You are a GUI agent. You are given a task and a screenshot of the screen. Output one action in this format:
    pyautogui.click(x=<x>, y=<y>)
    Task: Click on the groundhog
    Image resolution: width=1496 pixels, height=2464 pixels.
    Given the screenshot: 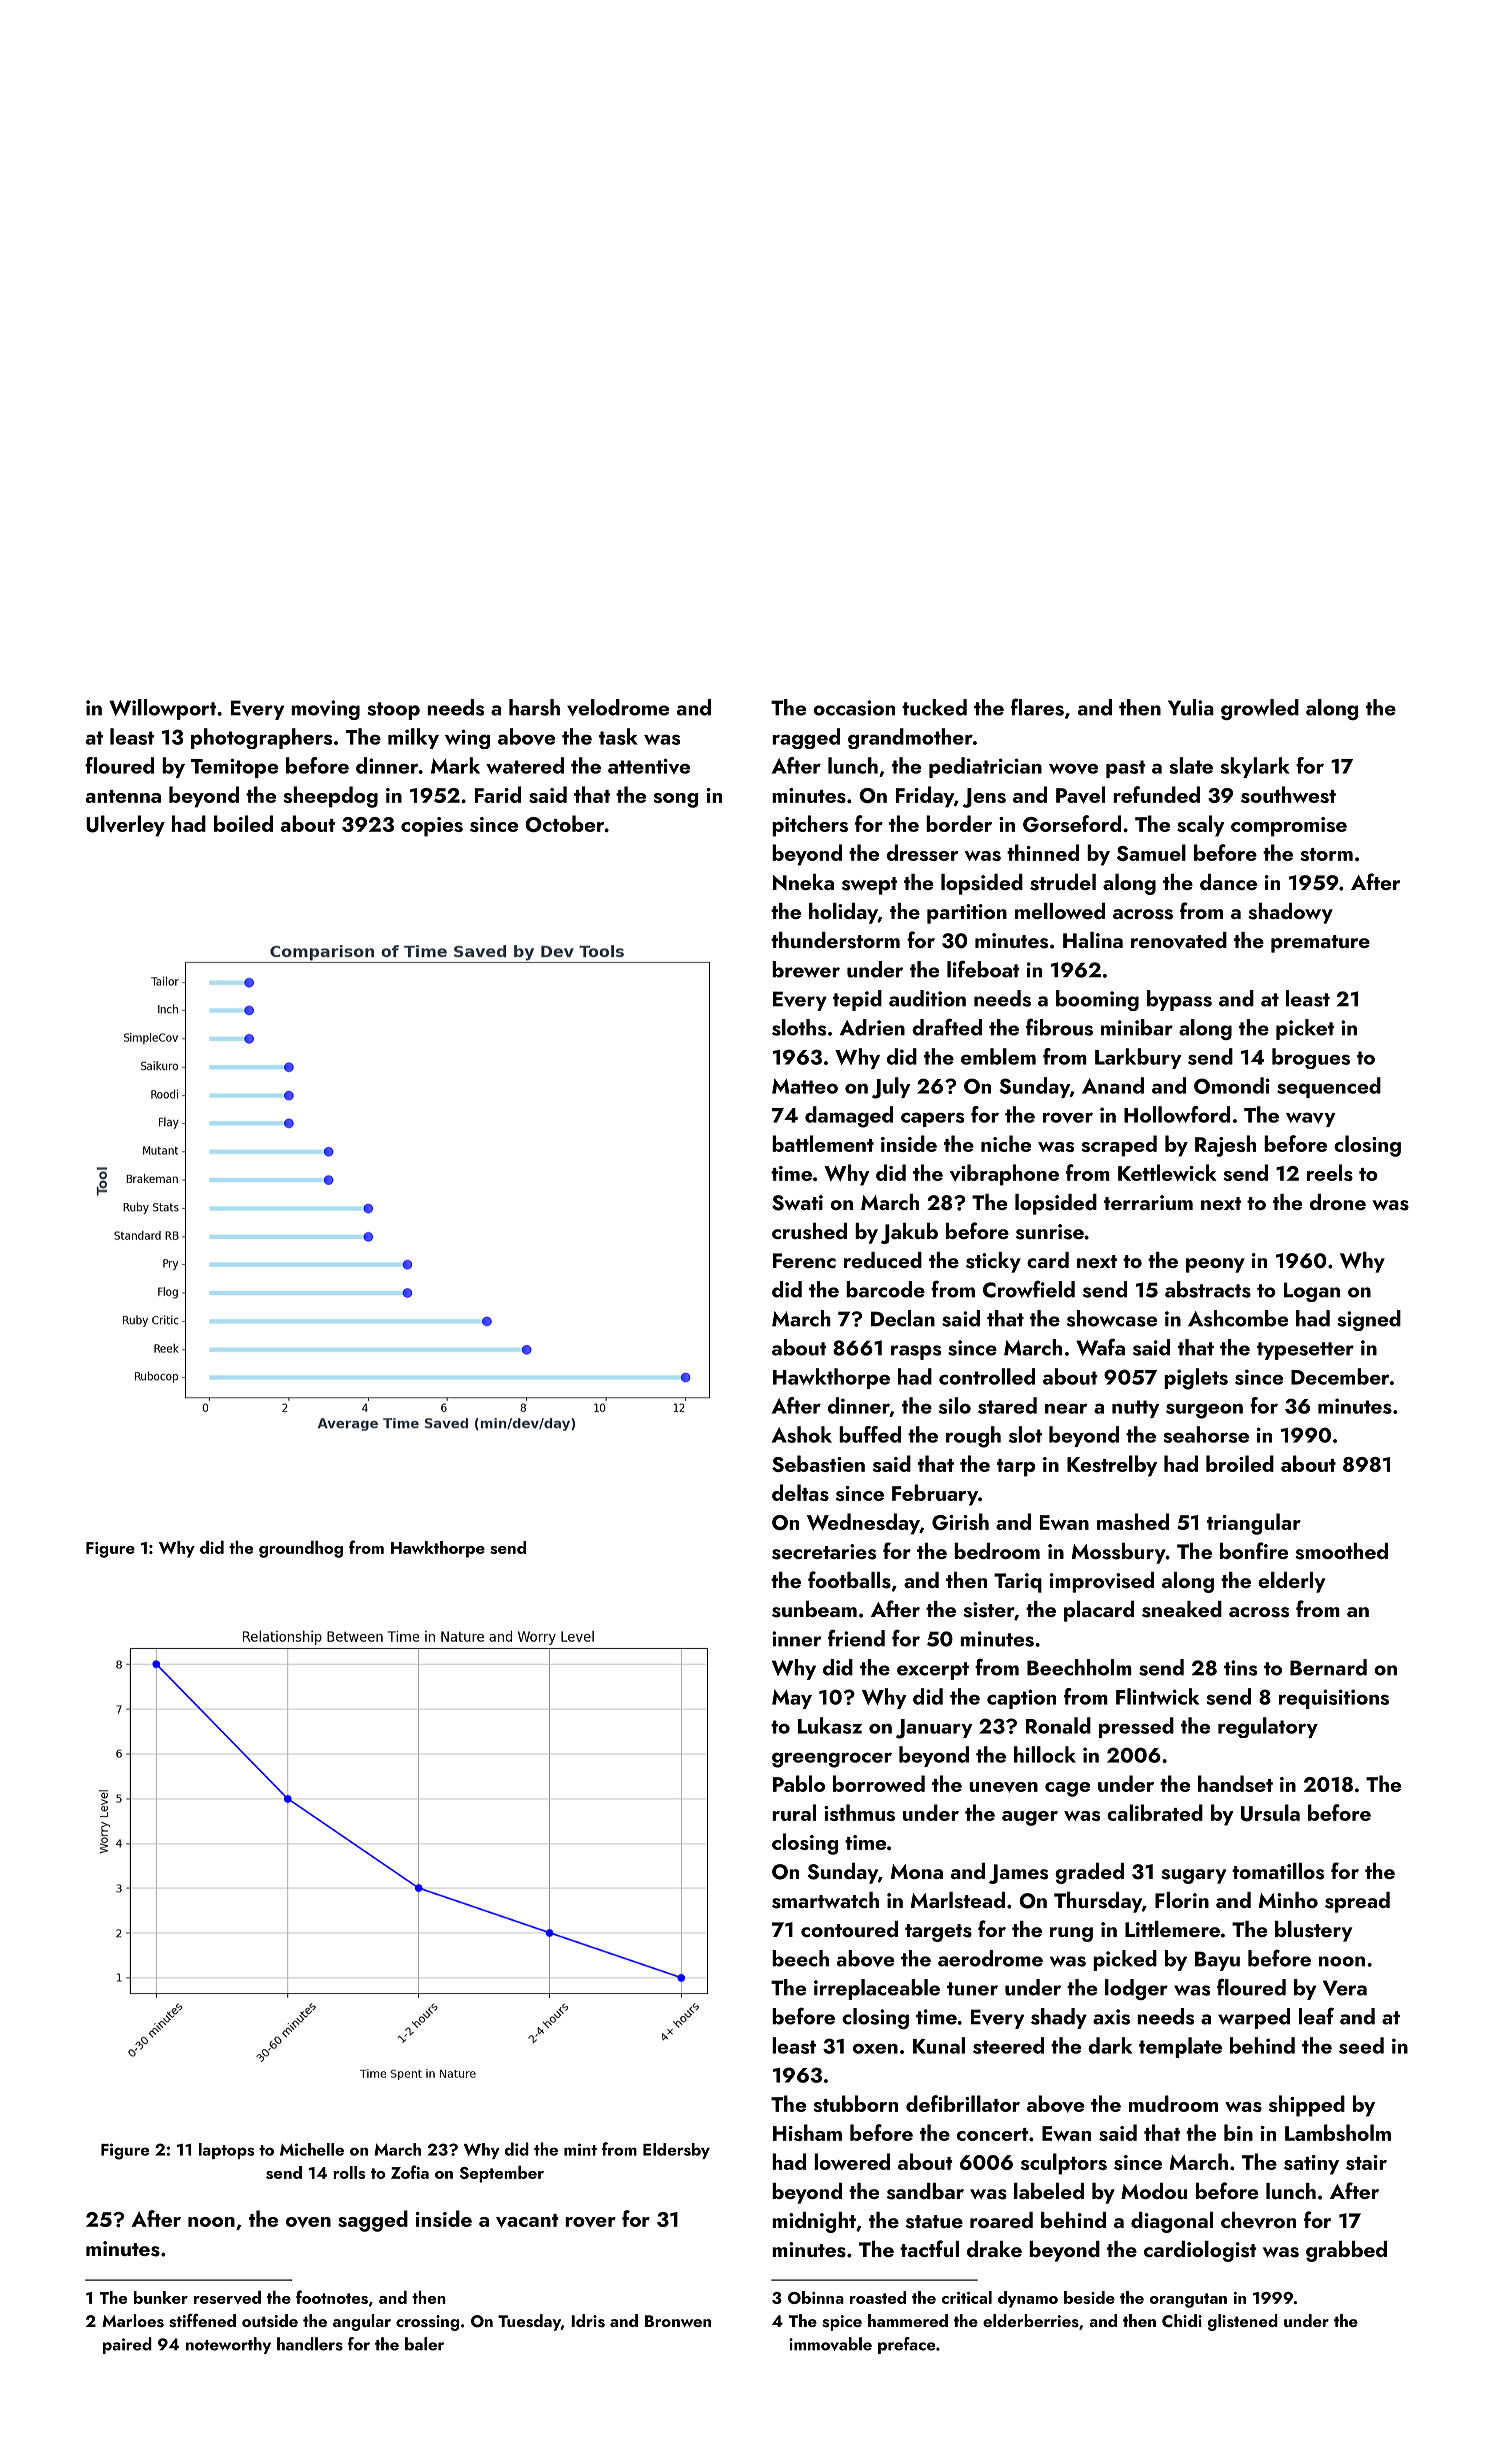 What is the action you would take?
    pyautogui.click(x=301, y=1549)
